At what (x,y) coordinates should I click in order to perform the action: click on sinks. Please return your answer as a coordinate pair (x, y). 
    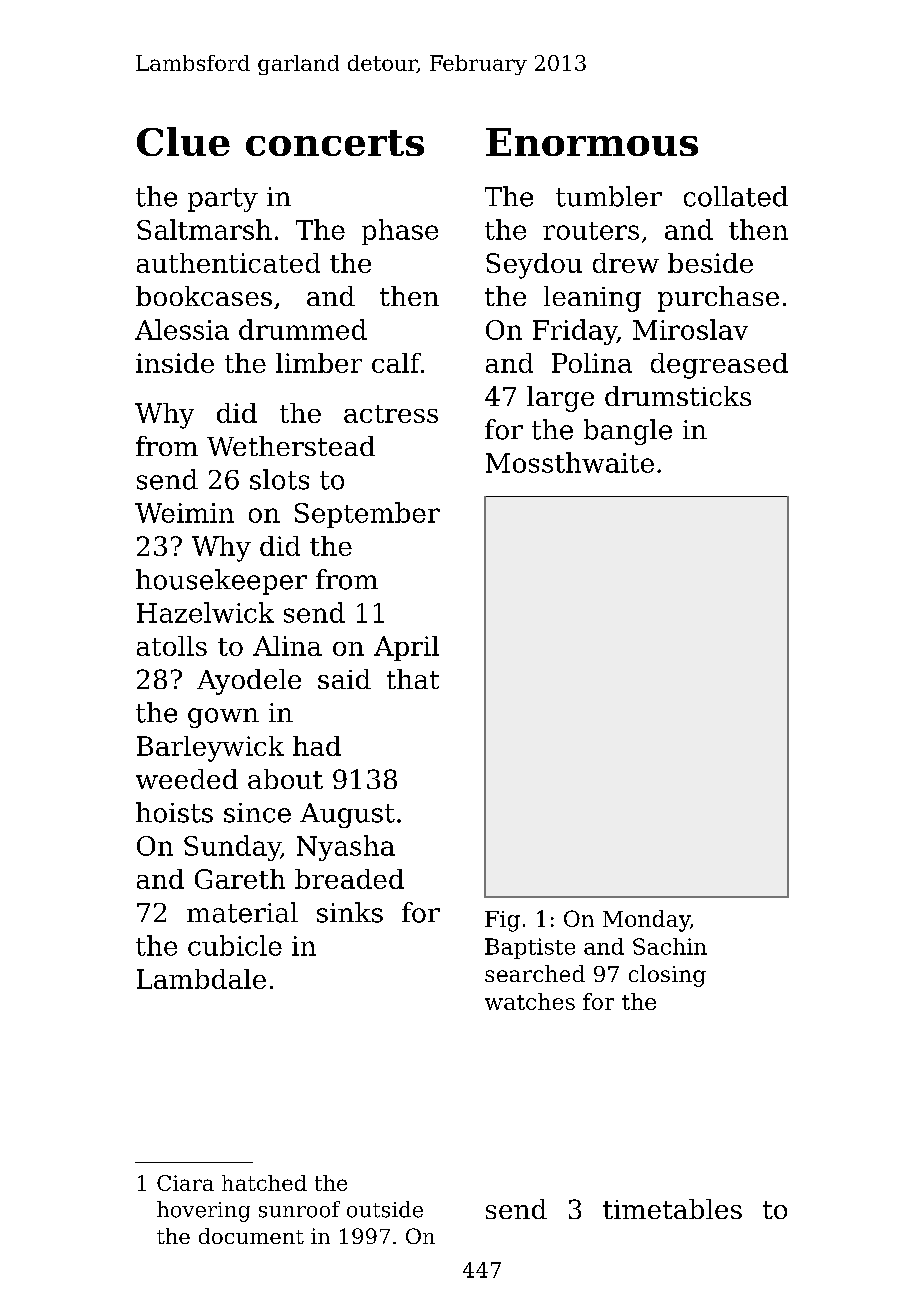
    Looking at the image, I should click on (350, 912).
